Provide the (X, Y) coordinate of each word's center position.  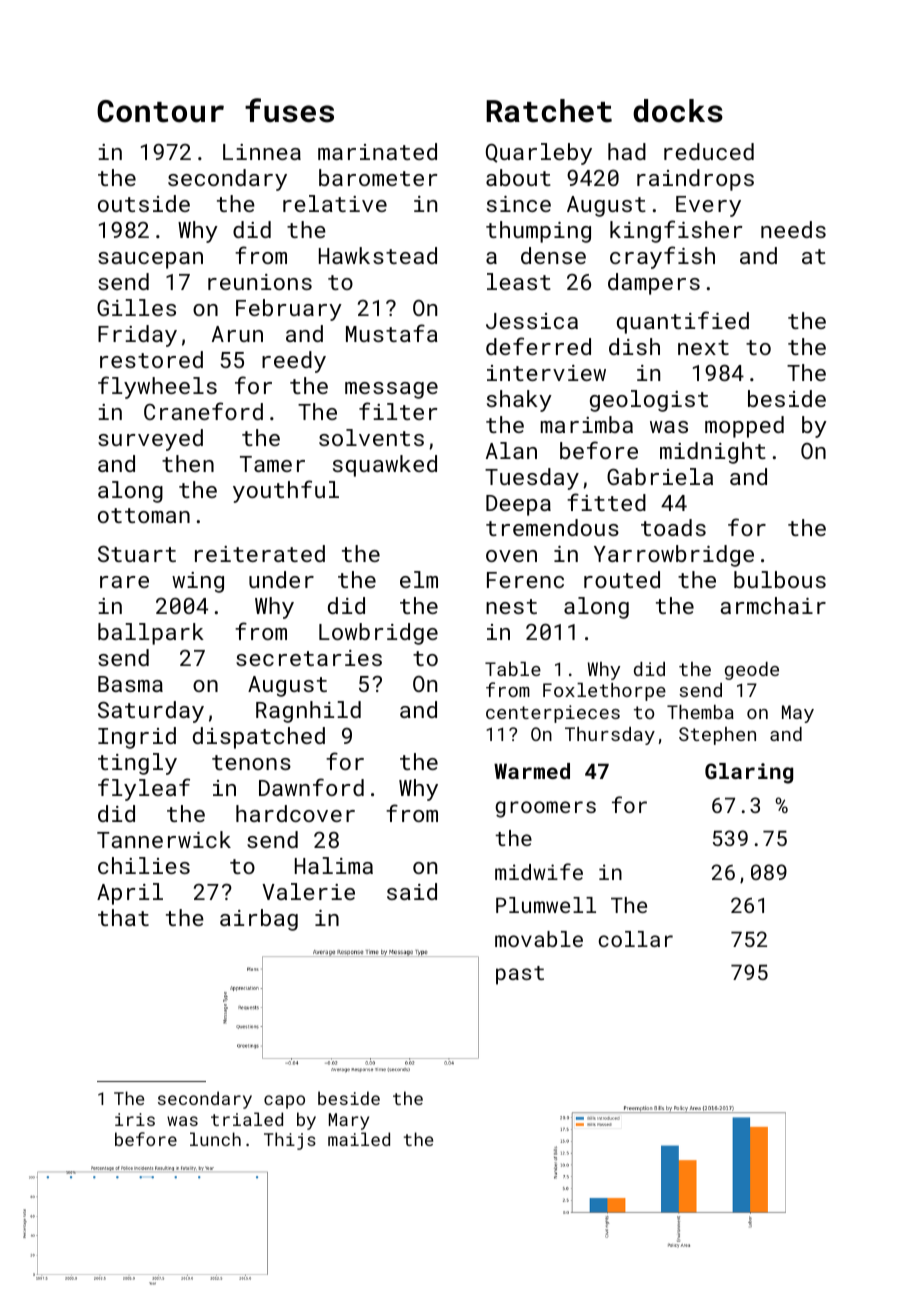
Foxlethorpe (604, 692)
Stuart (137, 554)
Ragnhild (308, 712)
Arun (237, 334)
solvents (371, 437)
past (520, 975)
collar (636, 939)
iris (135, 1119)
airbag (259, 920)
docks (678, 111)
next (703, 347)
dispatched (259, 738)
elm (419, 579)
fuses (289, 110)
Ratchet (549, 111)
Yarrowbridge (674, 556)
